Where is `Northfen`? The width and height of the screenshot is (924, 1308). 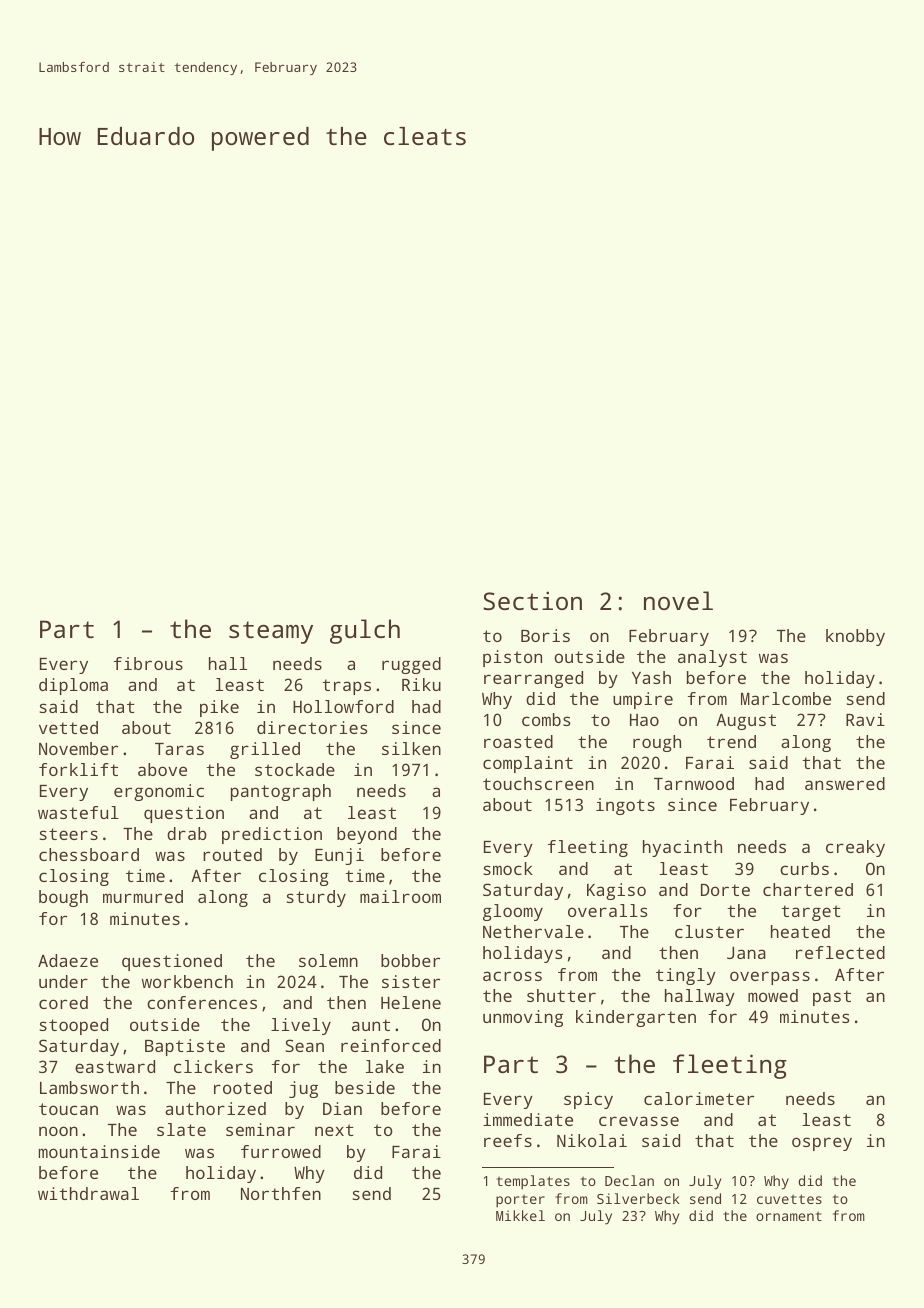
Northfen is located at coordinates (281, 1193).
